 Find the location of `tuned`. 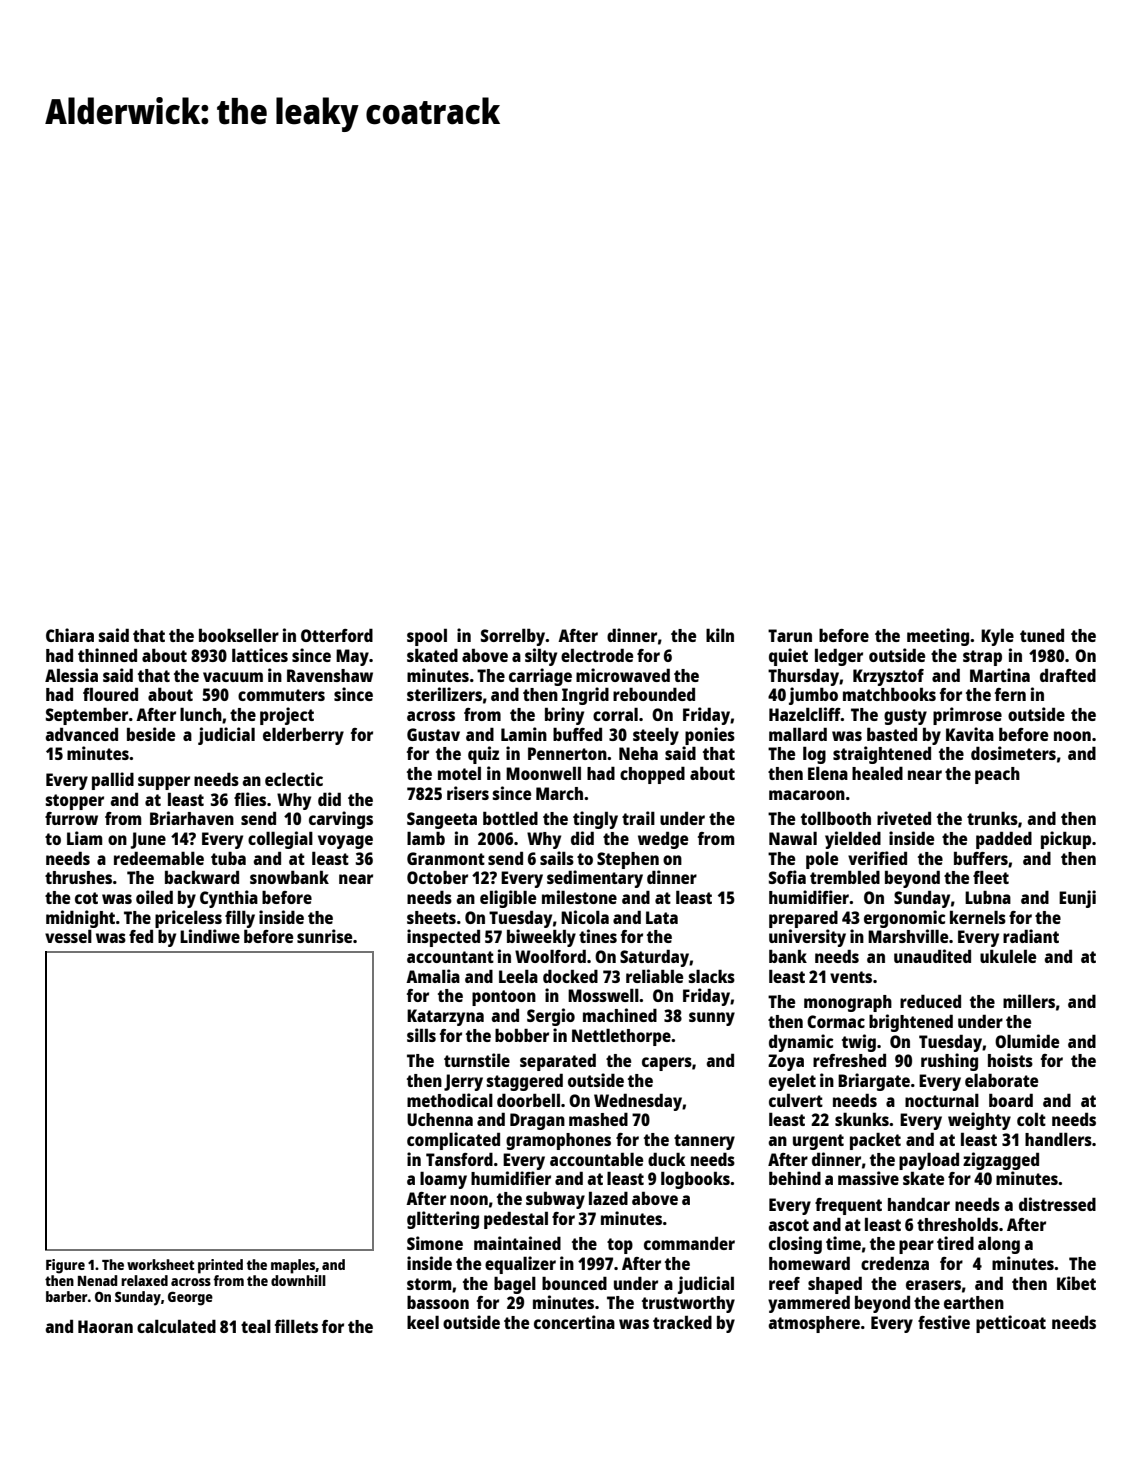

tuned is located at coordinates (1042, 635).
